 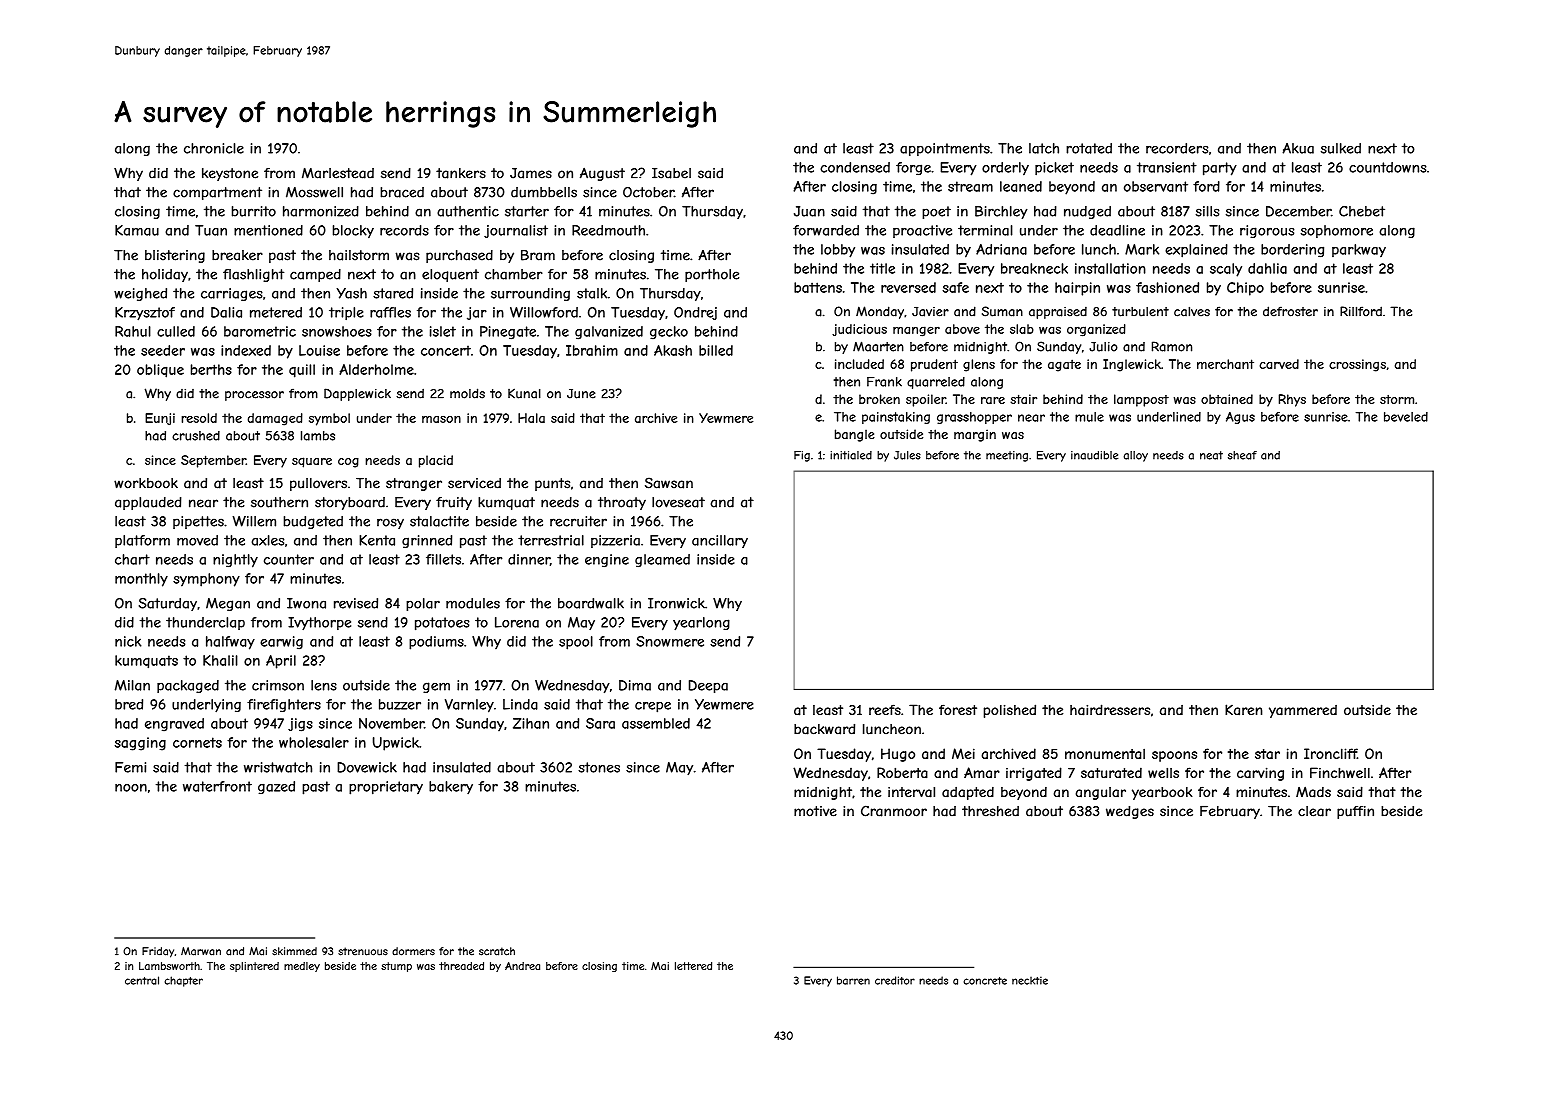 What do you see at coordinates (276, 787) in the image?
I see `gazed` at bounding box center [276, 787].
